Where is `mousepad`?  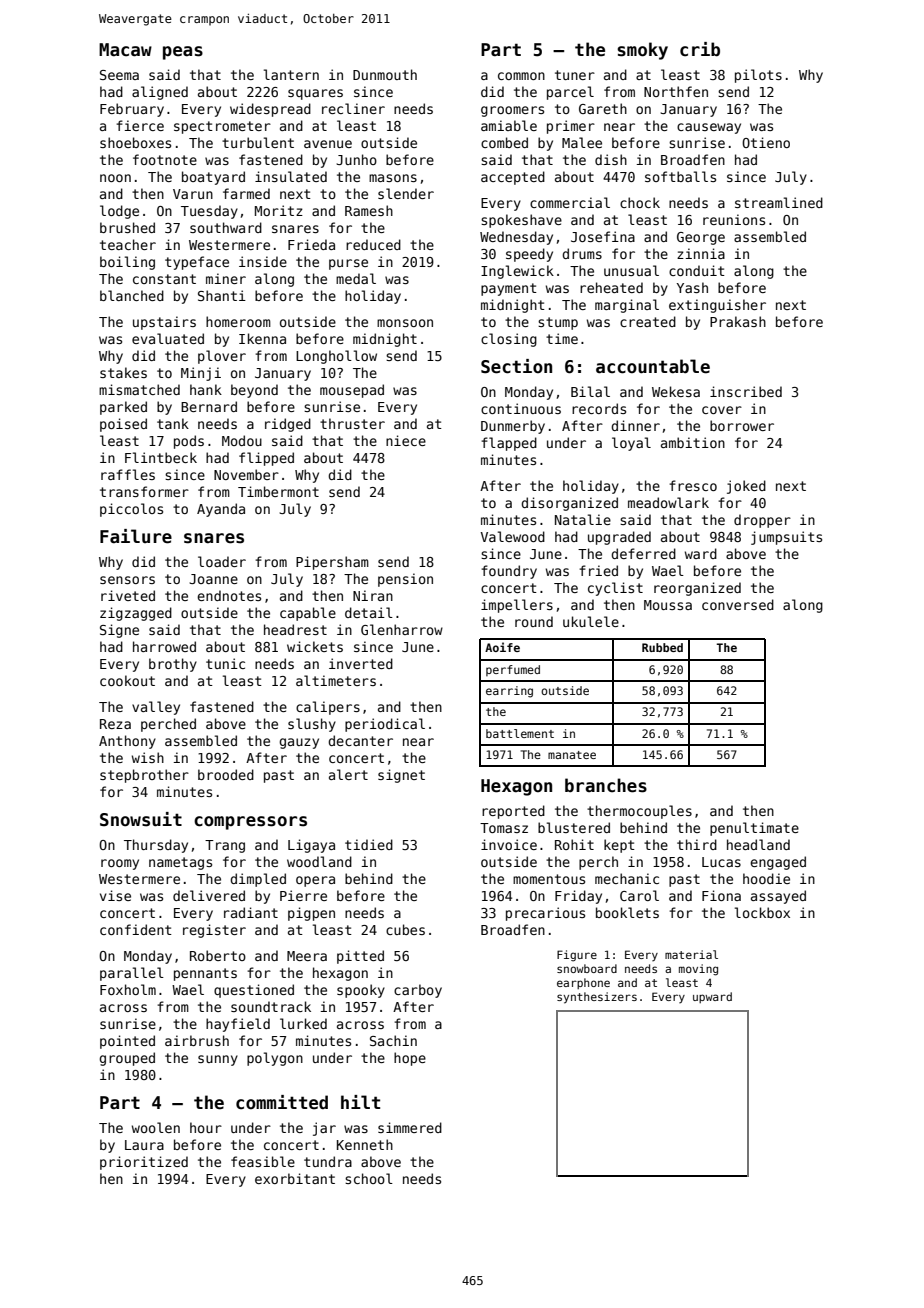
mousepad is located at coordinates (352, 391).
